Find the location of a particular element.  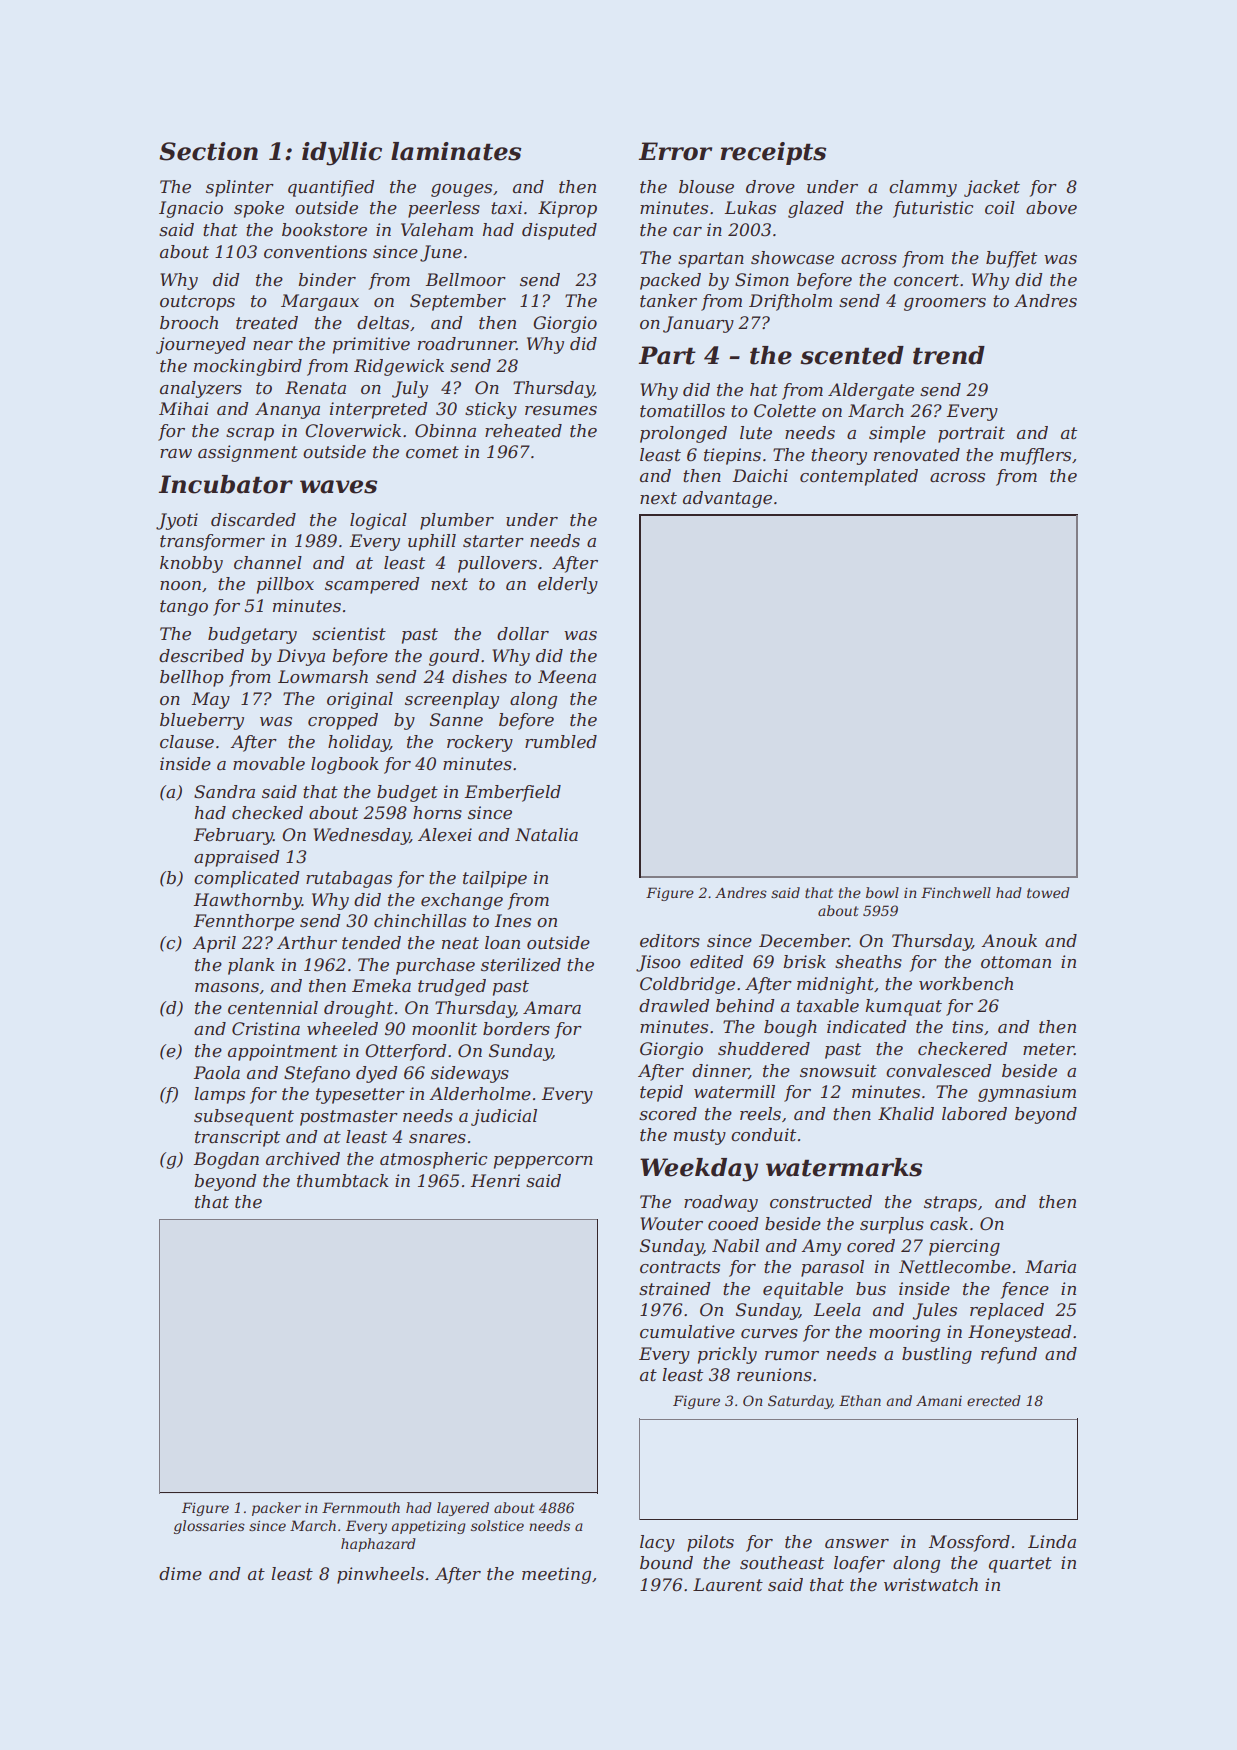

packer is located at coordinates (276, 1509).
